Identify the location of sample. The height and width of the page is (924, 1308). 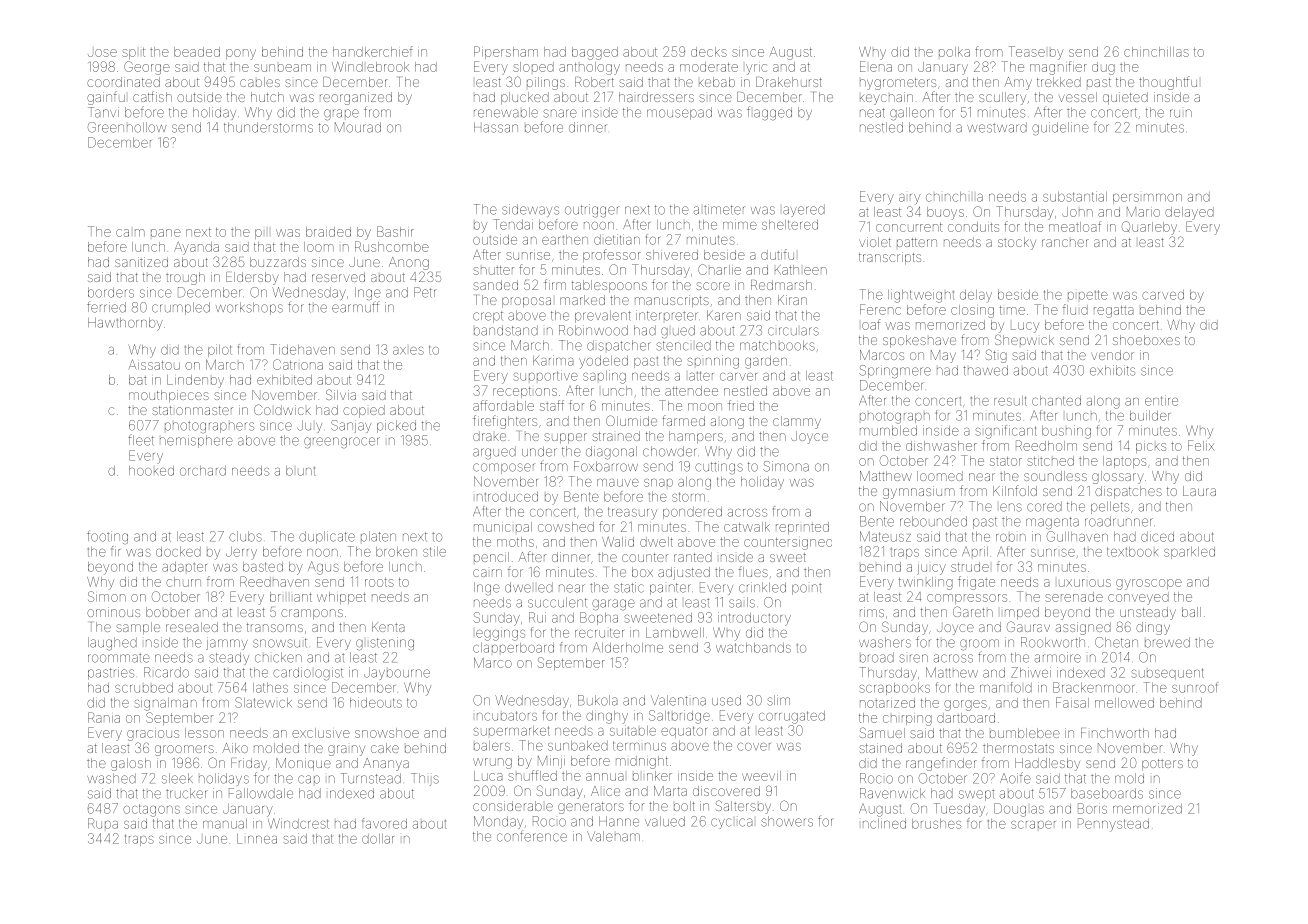
(138, 628).
